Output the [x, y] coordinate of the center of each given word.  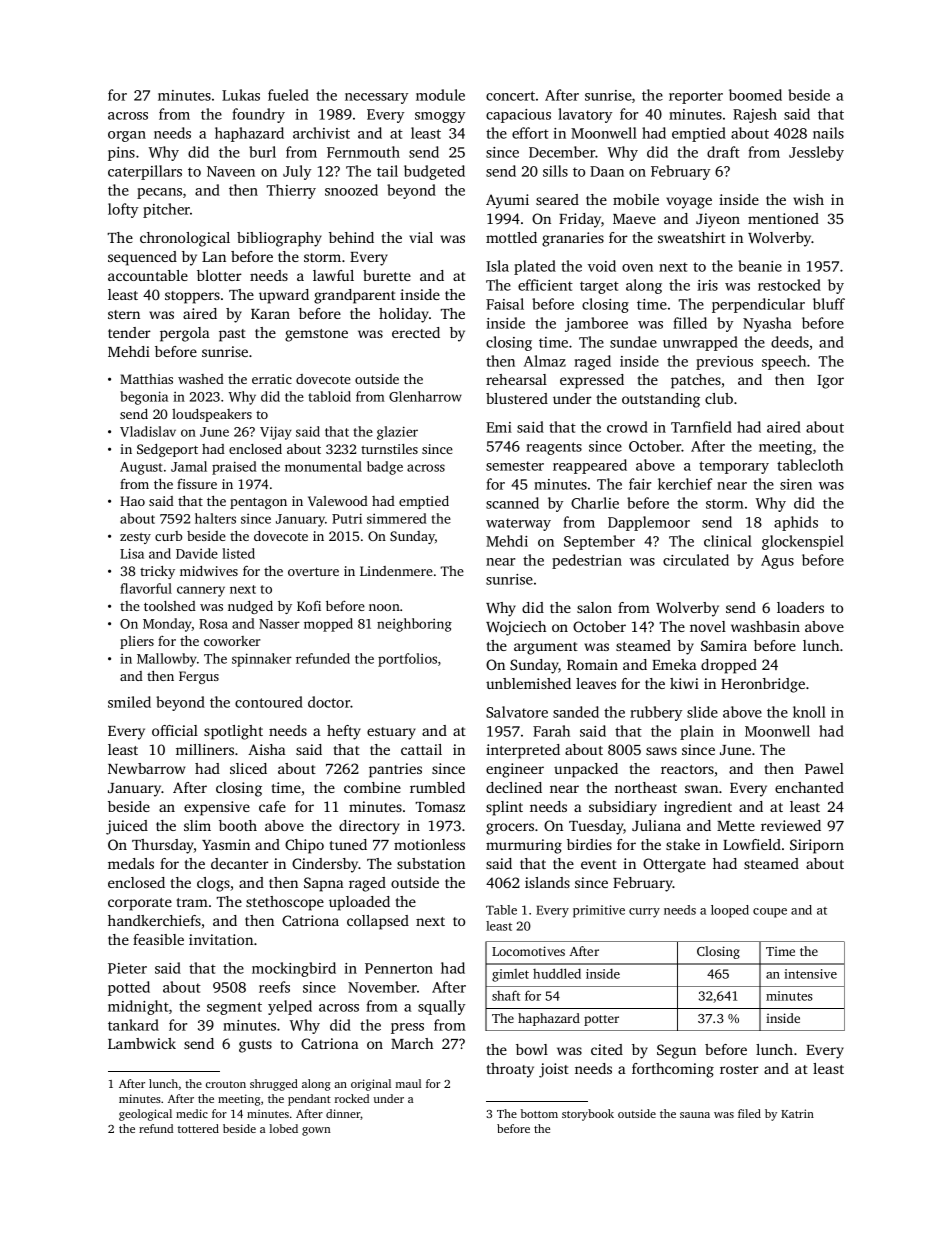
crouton [226, 1084]
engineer [515, 770]
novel [708, 626]
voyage [689, 203]
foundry [258, 115]
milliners [205, 749]
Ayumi [507, 201]
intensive [810, 974]
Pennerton [399, 968]
